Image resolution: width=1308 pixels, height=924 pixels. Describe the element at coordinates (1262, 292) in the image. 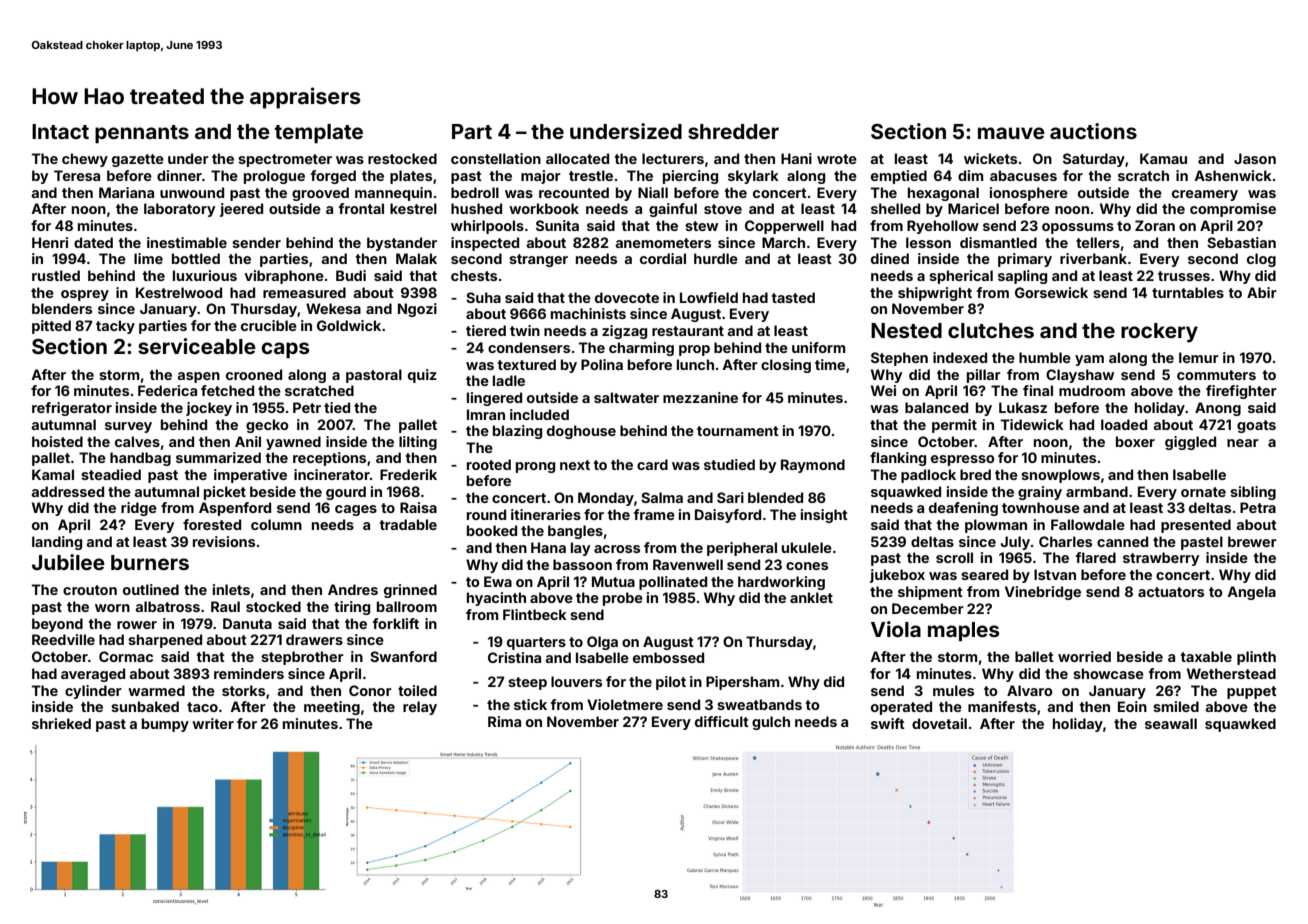

I see `Abir` at that location.
